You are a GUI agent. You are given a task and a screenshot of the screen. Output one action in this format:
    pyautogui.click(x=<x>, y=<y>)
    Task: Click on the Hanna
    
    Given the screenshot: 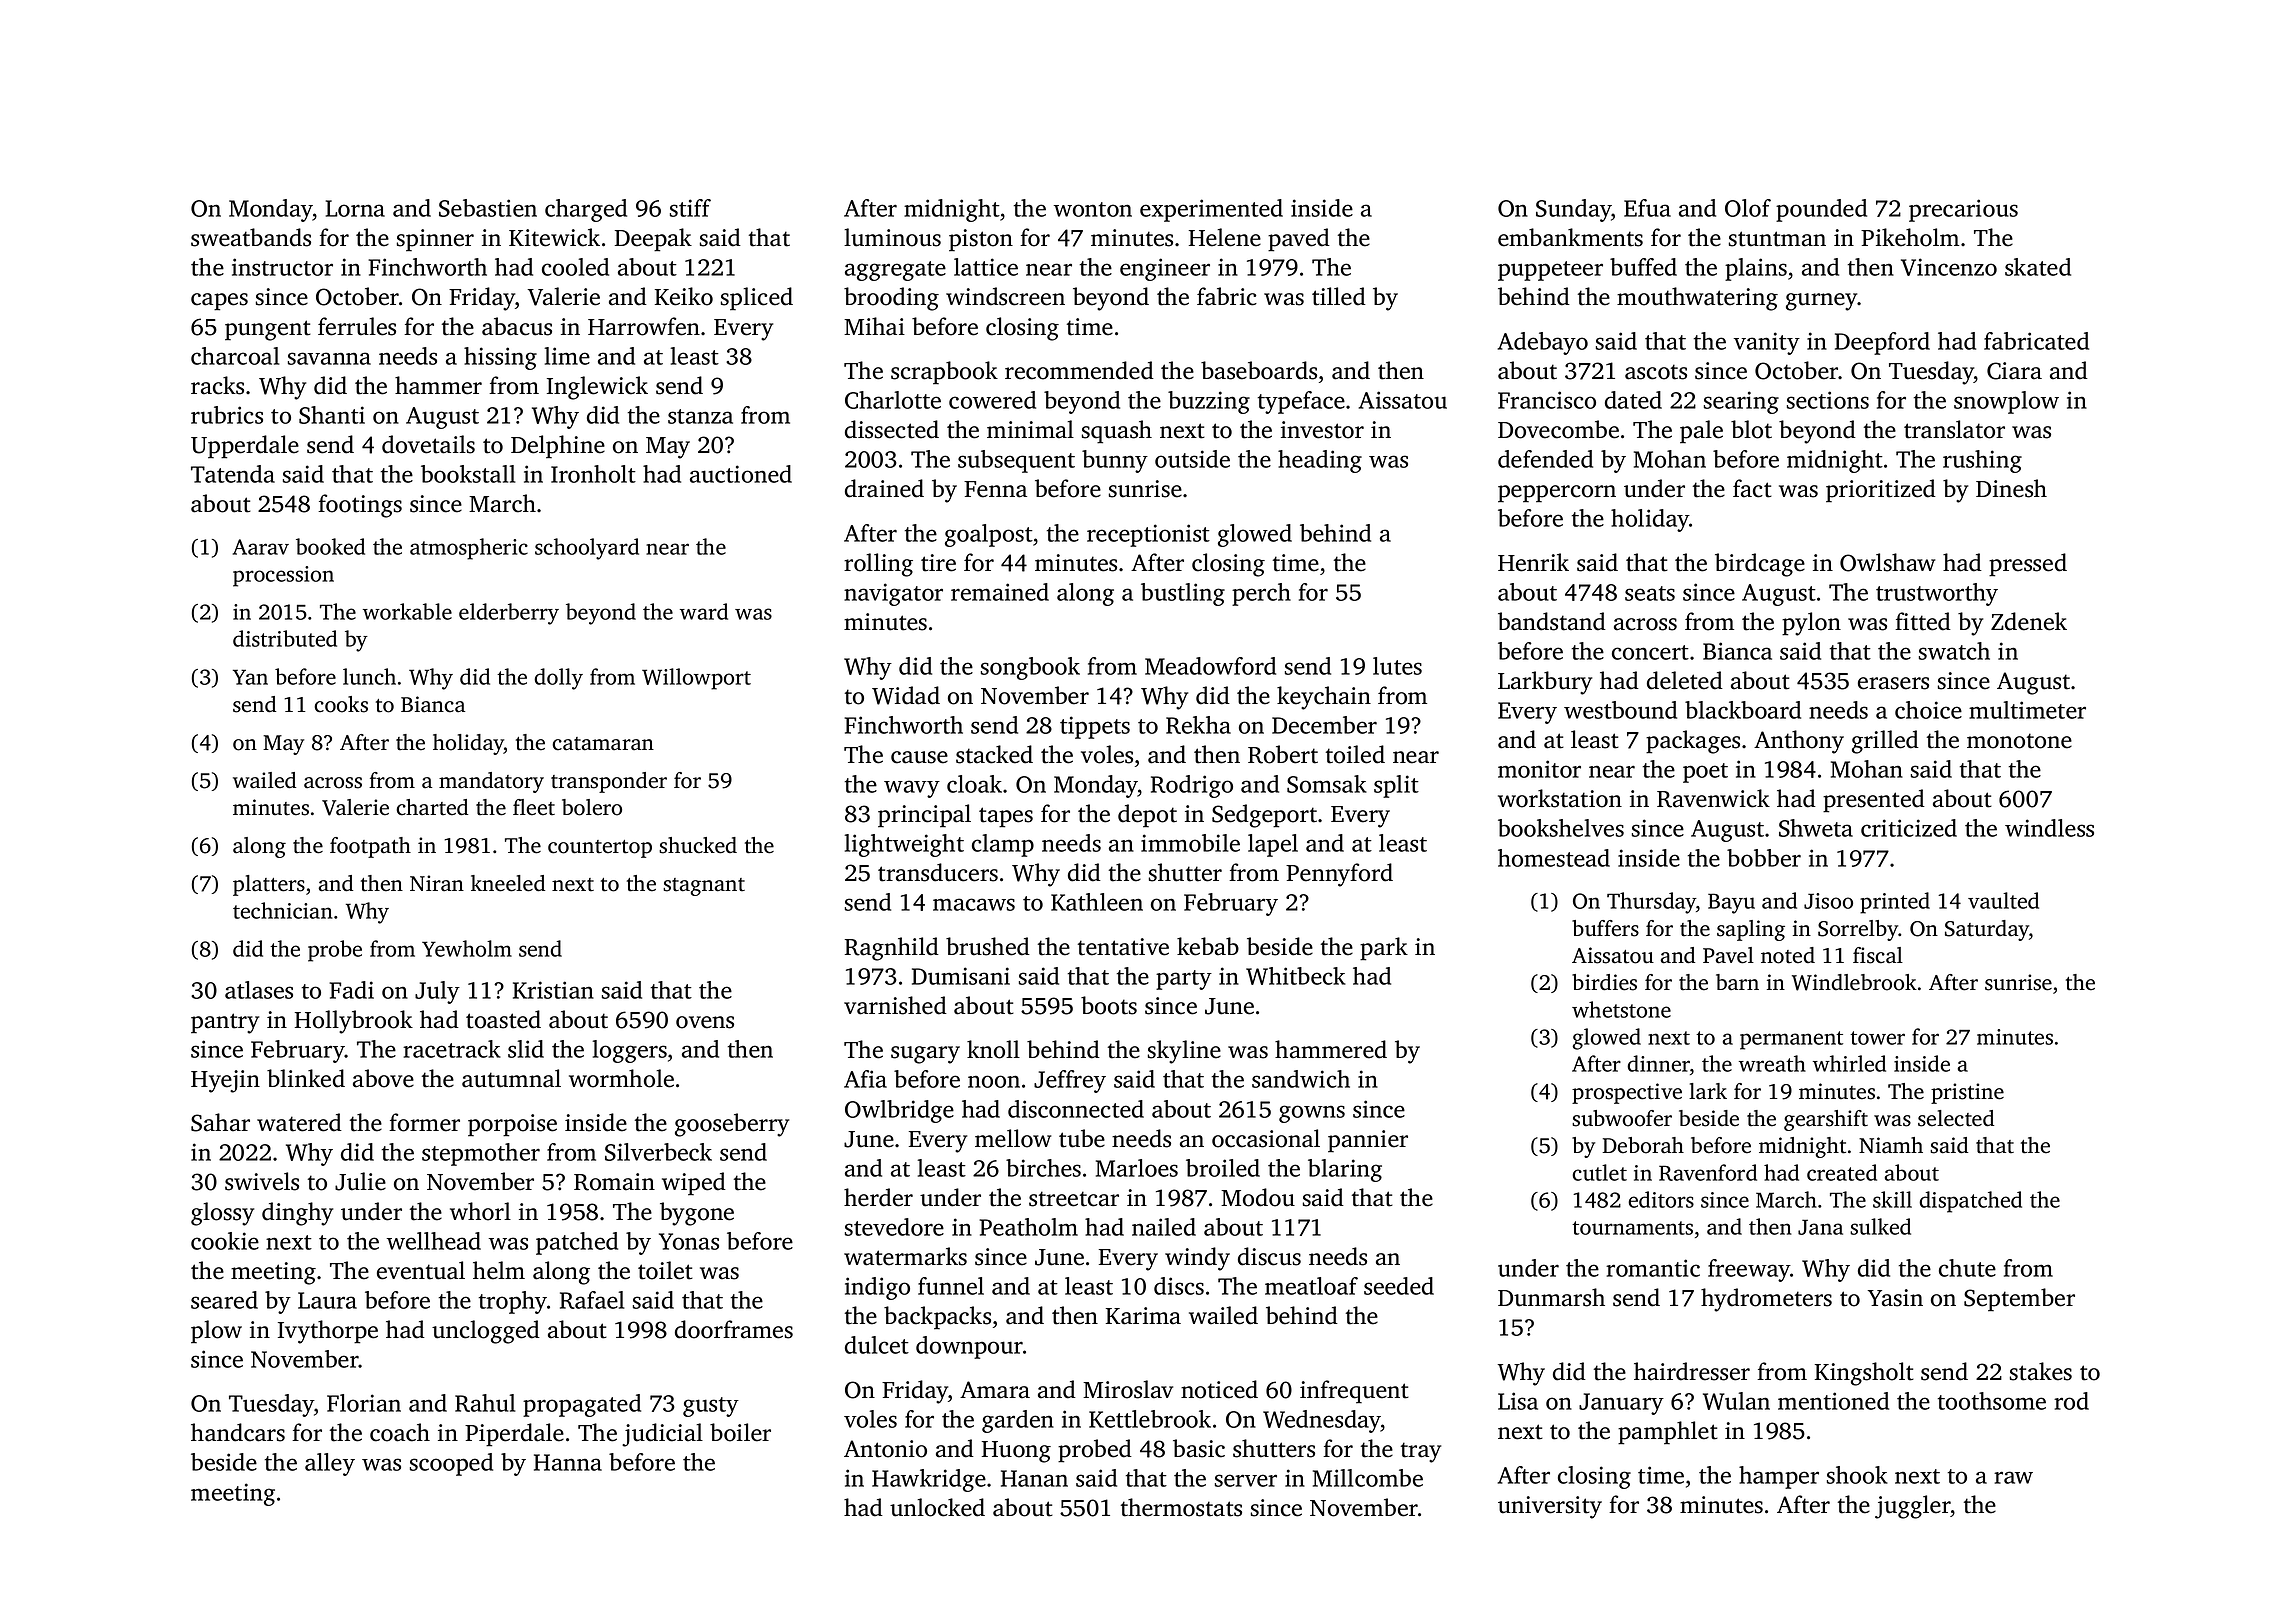 What is the action you would take?
    pyautogui.click(x=568, y=1462)
